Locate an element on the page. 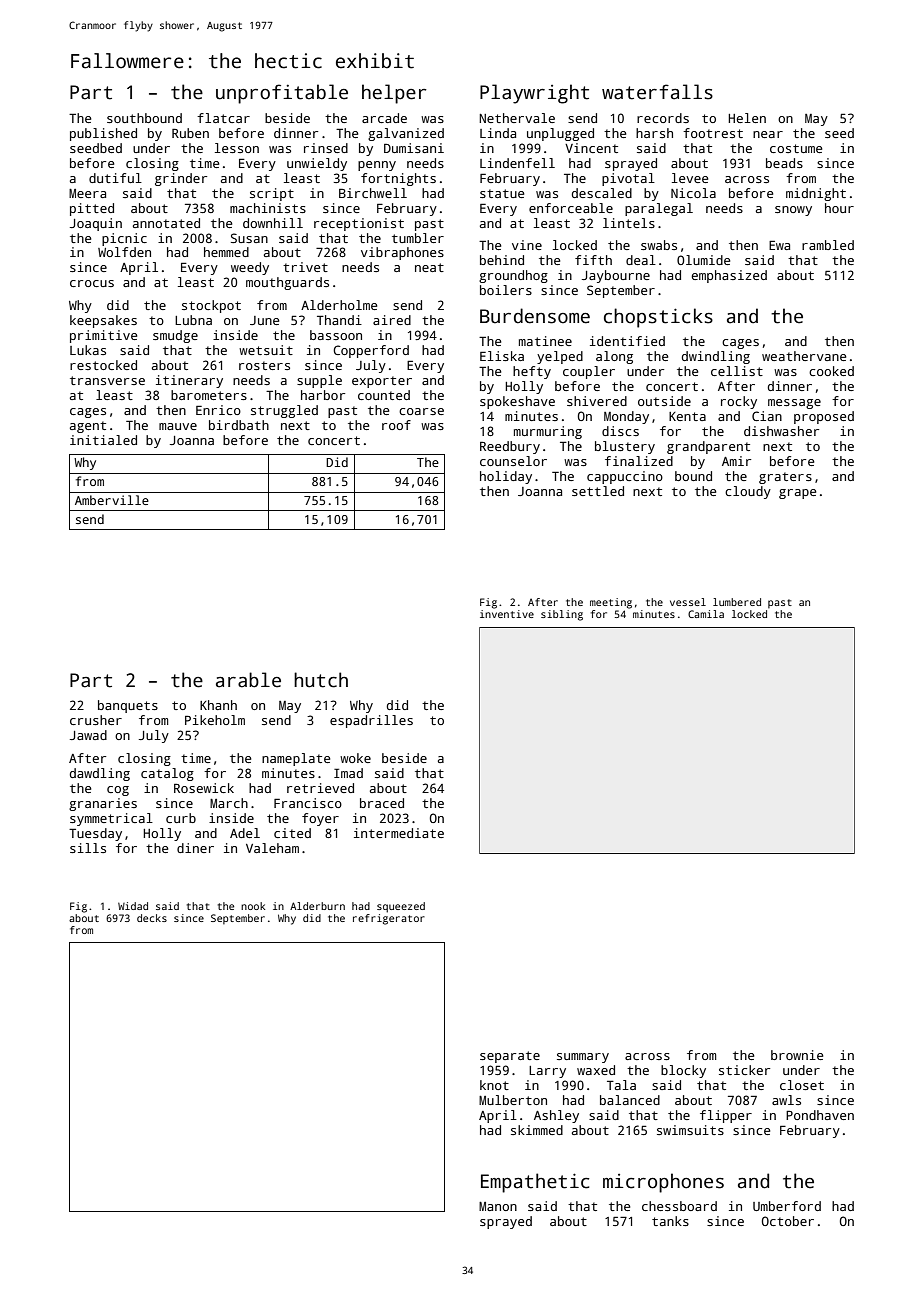 This image has width=924, height=1308. costume is located at coordinates (796, 148).
